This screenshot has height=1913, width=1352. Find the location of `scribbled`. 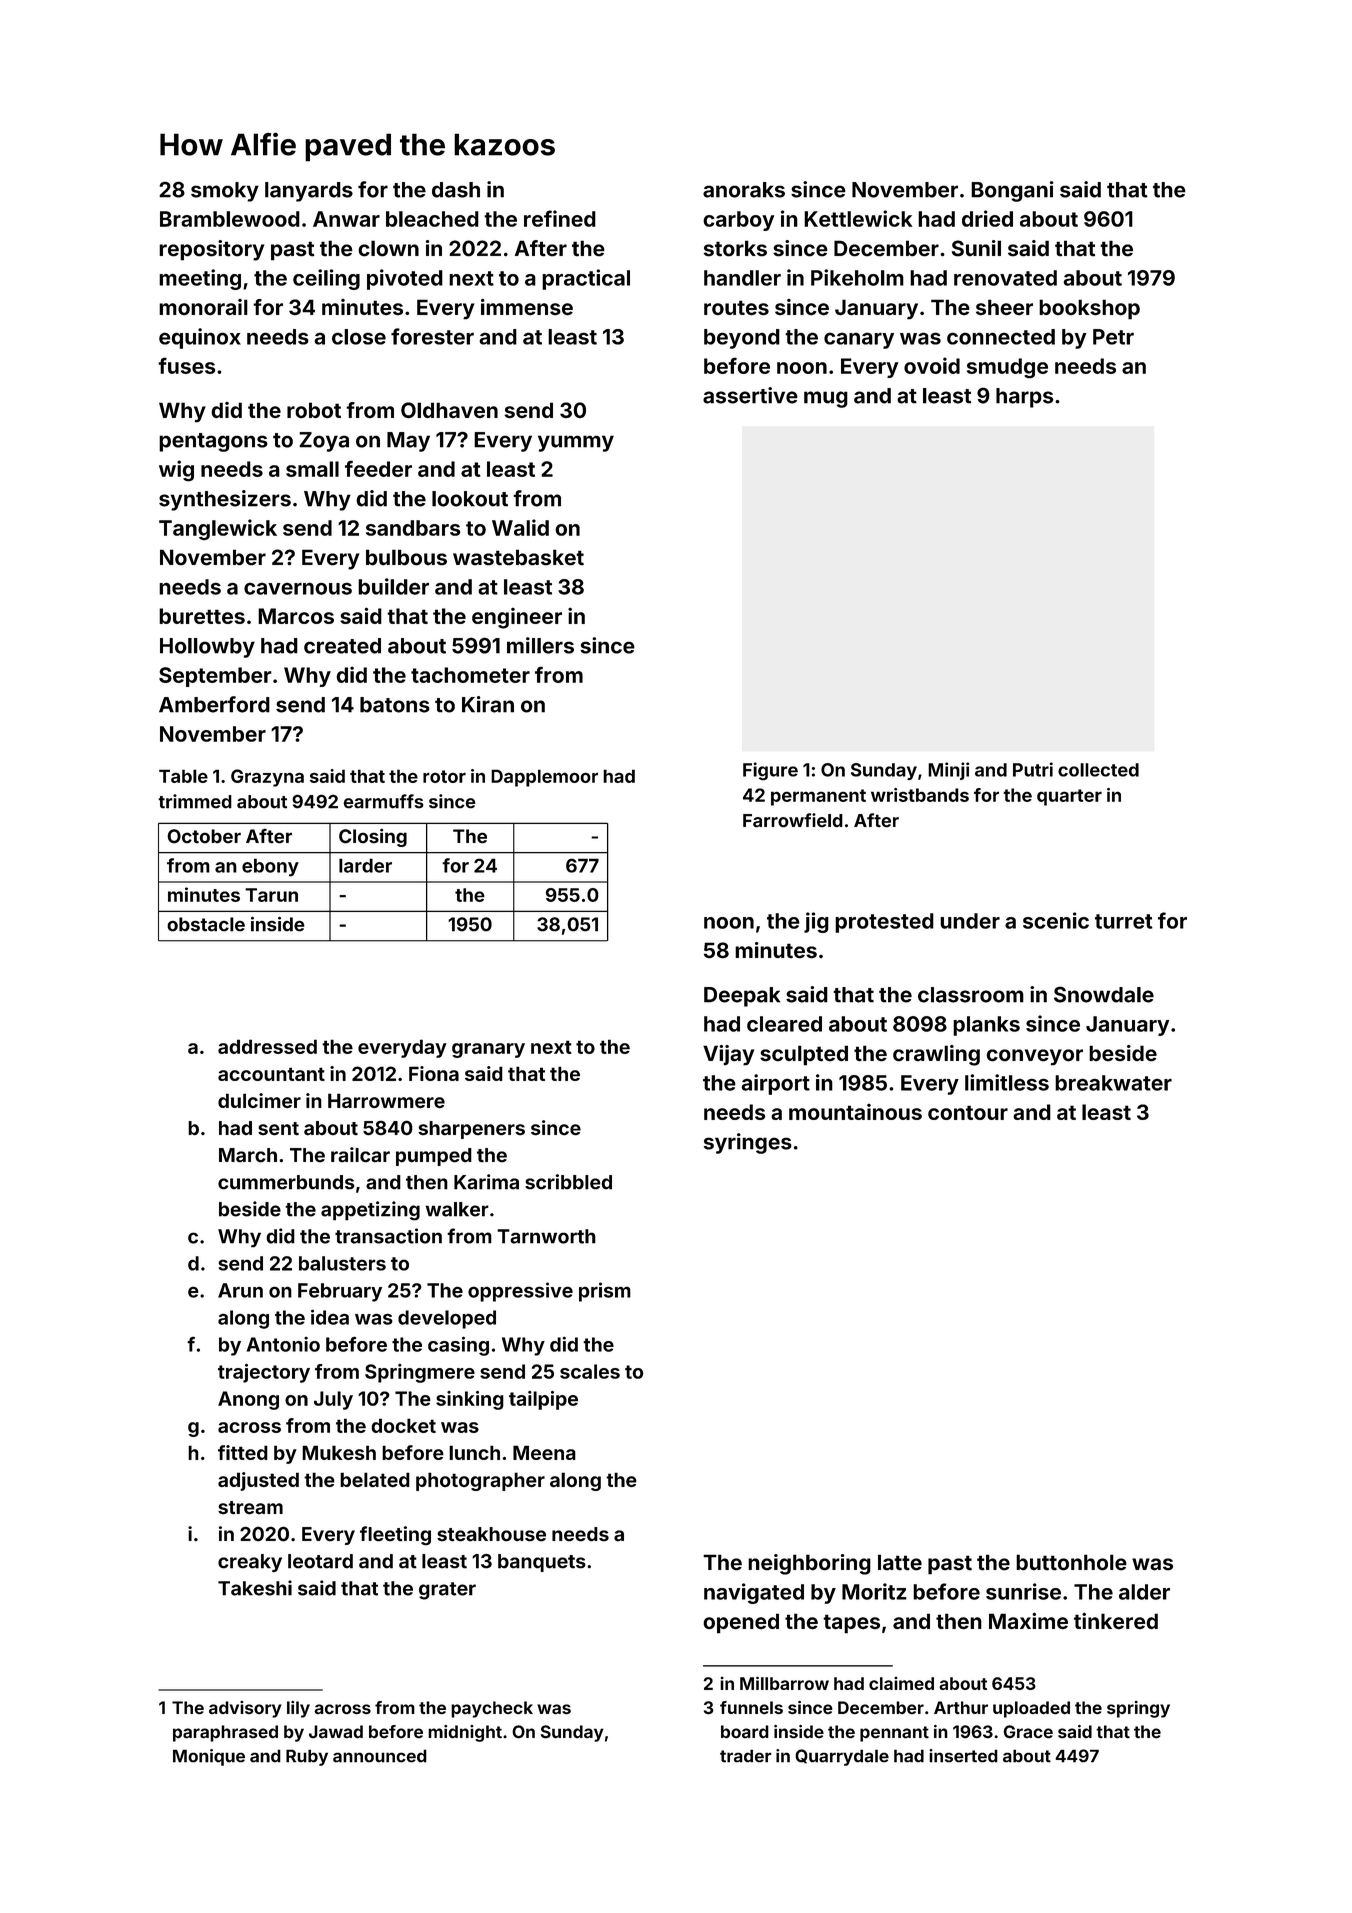

scribbled is located at coordinates (568, 1182).
